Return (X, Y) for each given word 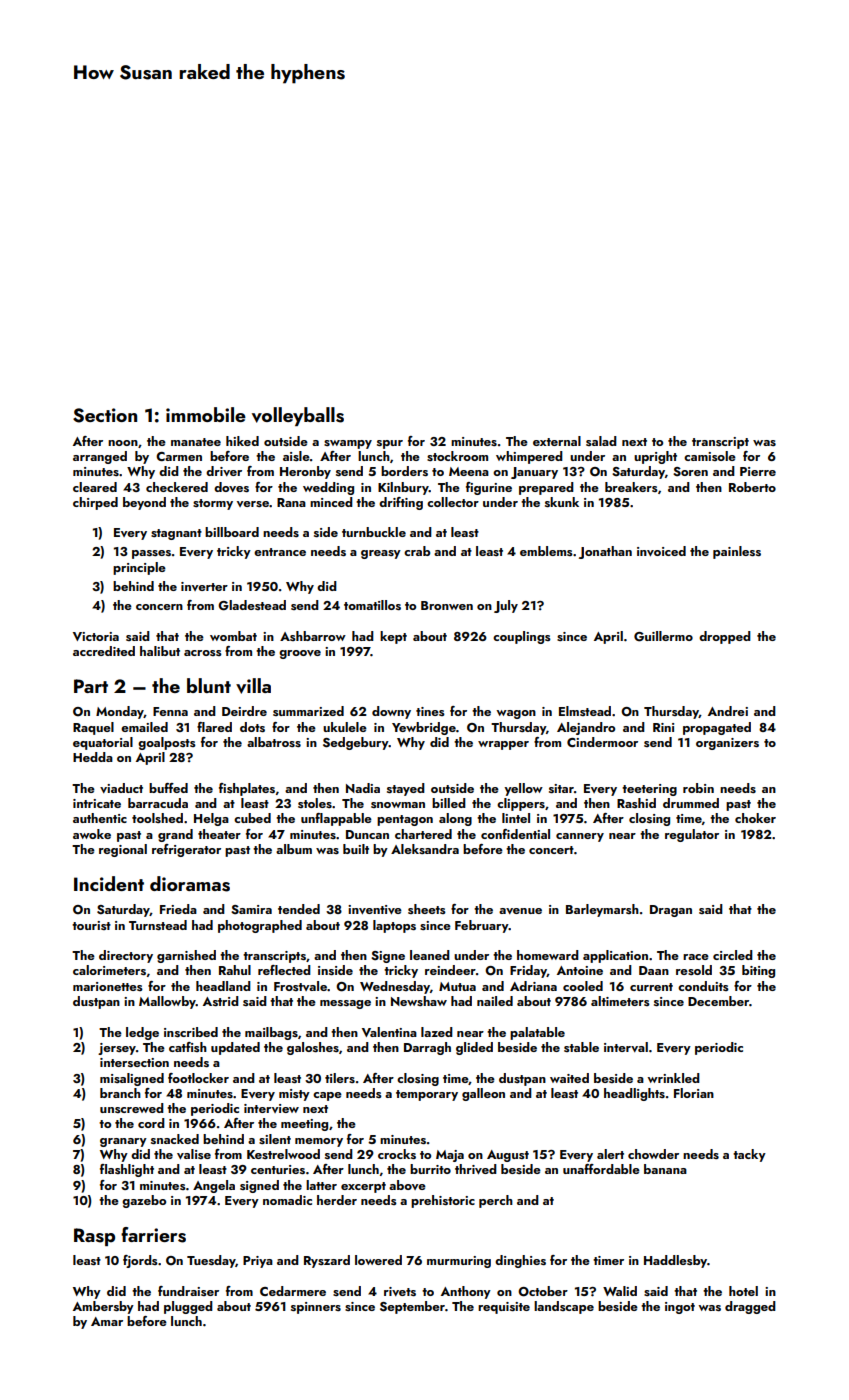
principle (139, 568)
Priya (258, 1262)
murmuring (459, 1262)
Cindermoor (602, 742)
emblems (546, 551)
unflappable (336, 819)
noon (123, 443)
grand (175, 835)
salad (601, 441)
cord (151, 1123)
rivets (400, 1291)
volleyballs (298, 416)
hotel (743, 1291)
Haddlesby (675, 1261)
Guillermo (663, 636)
